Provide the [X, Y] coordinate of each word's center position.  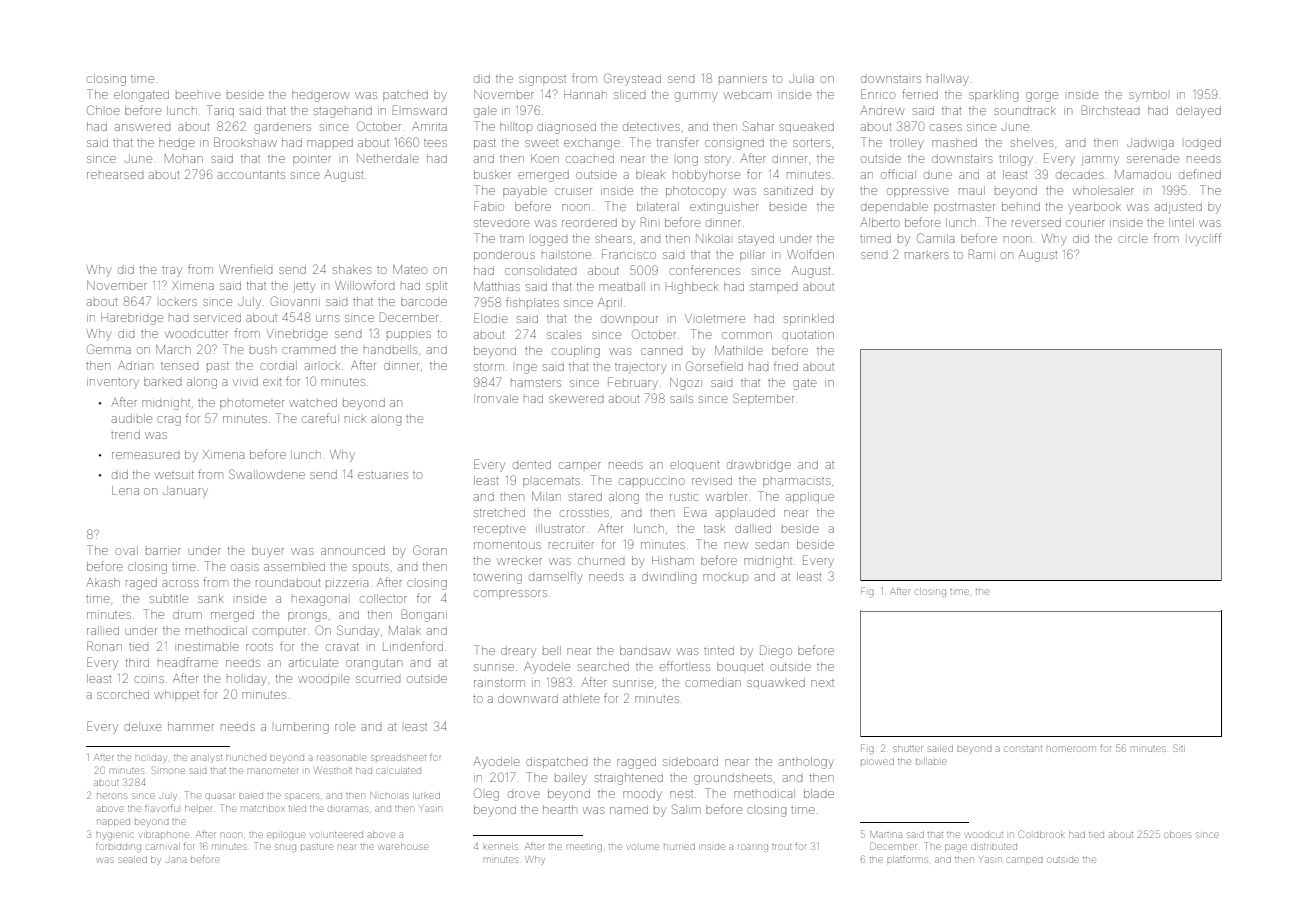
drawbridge [759, 467]
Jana [176, 860]
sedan [772, 544]
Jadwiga [1150, 145]
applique [810, 497]
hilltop [516, 126]
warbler [726, 496]
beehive [198, 95]
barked [162, 381]
